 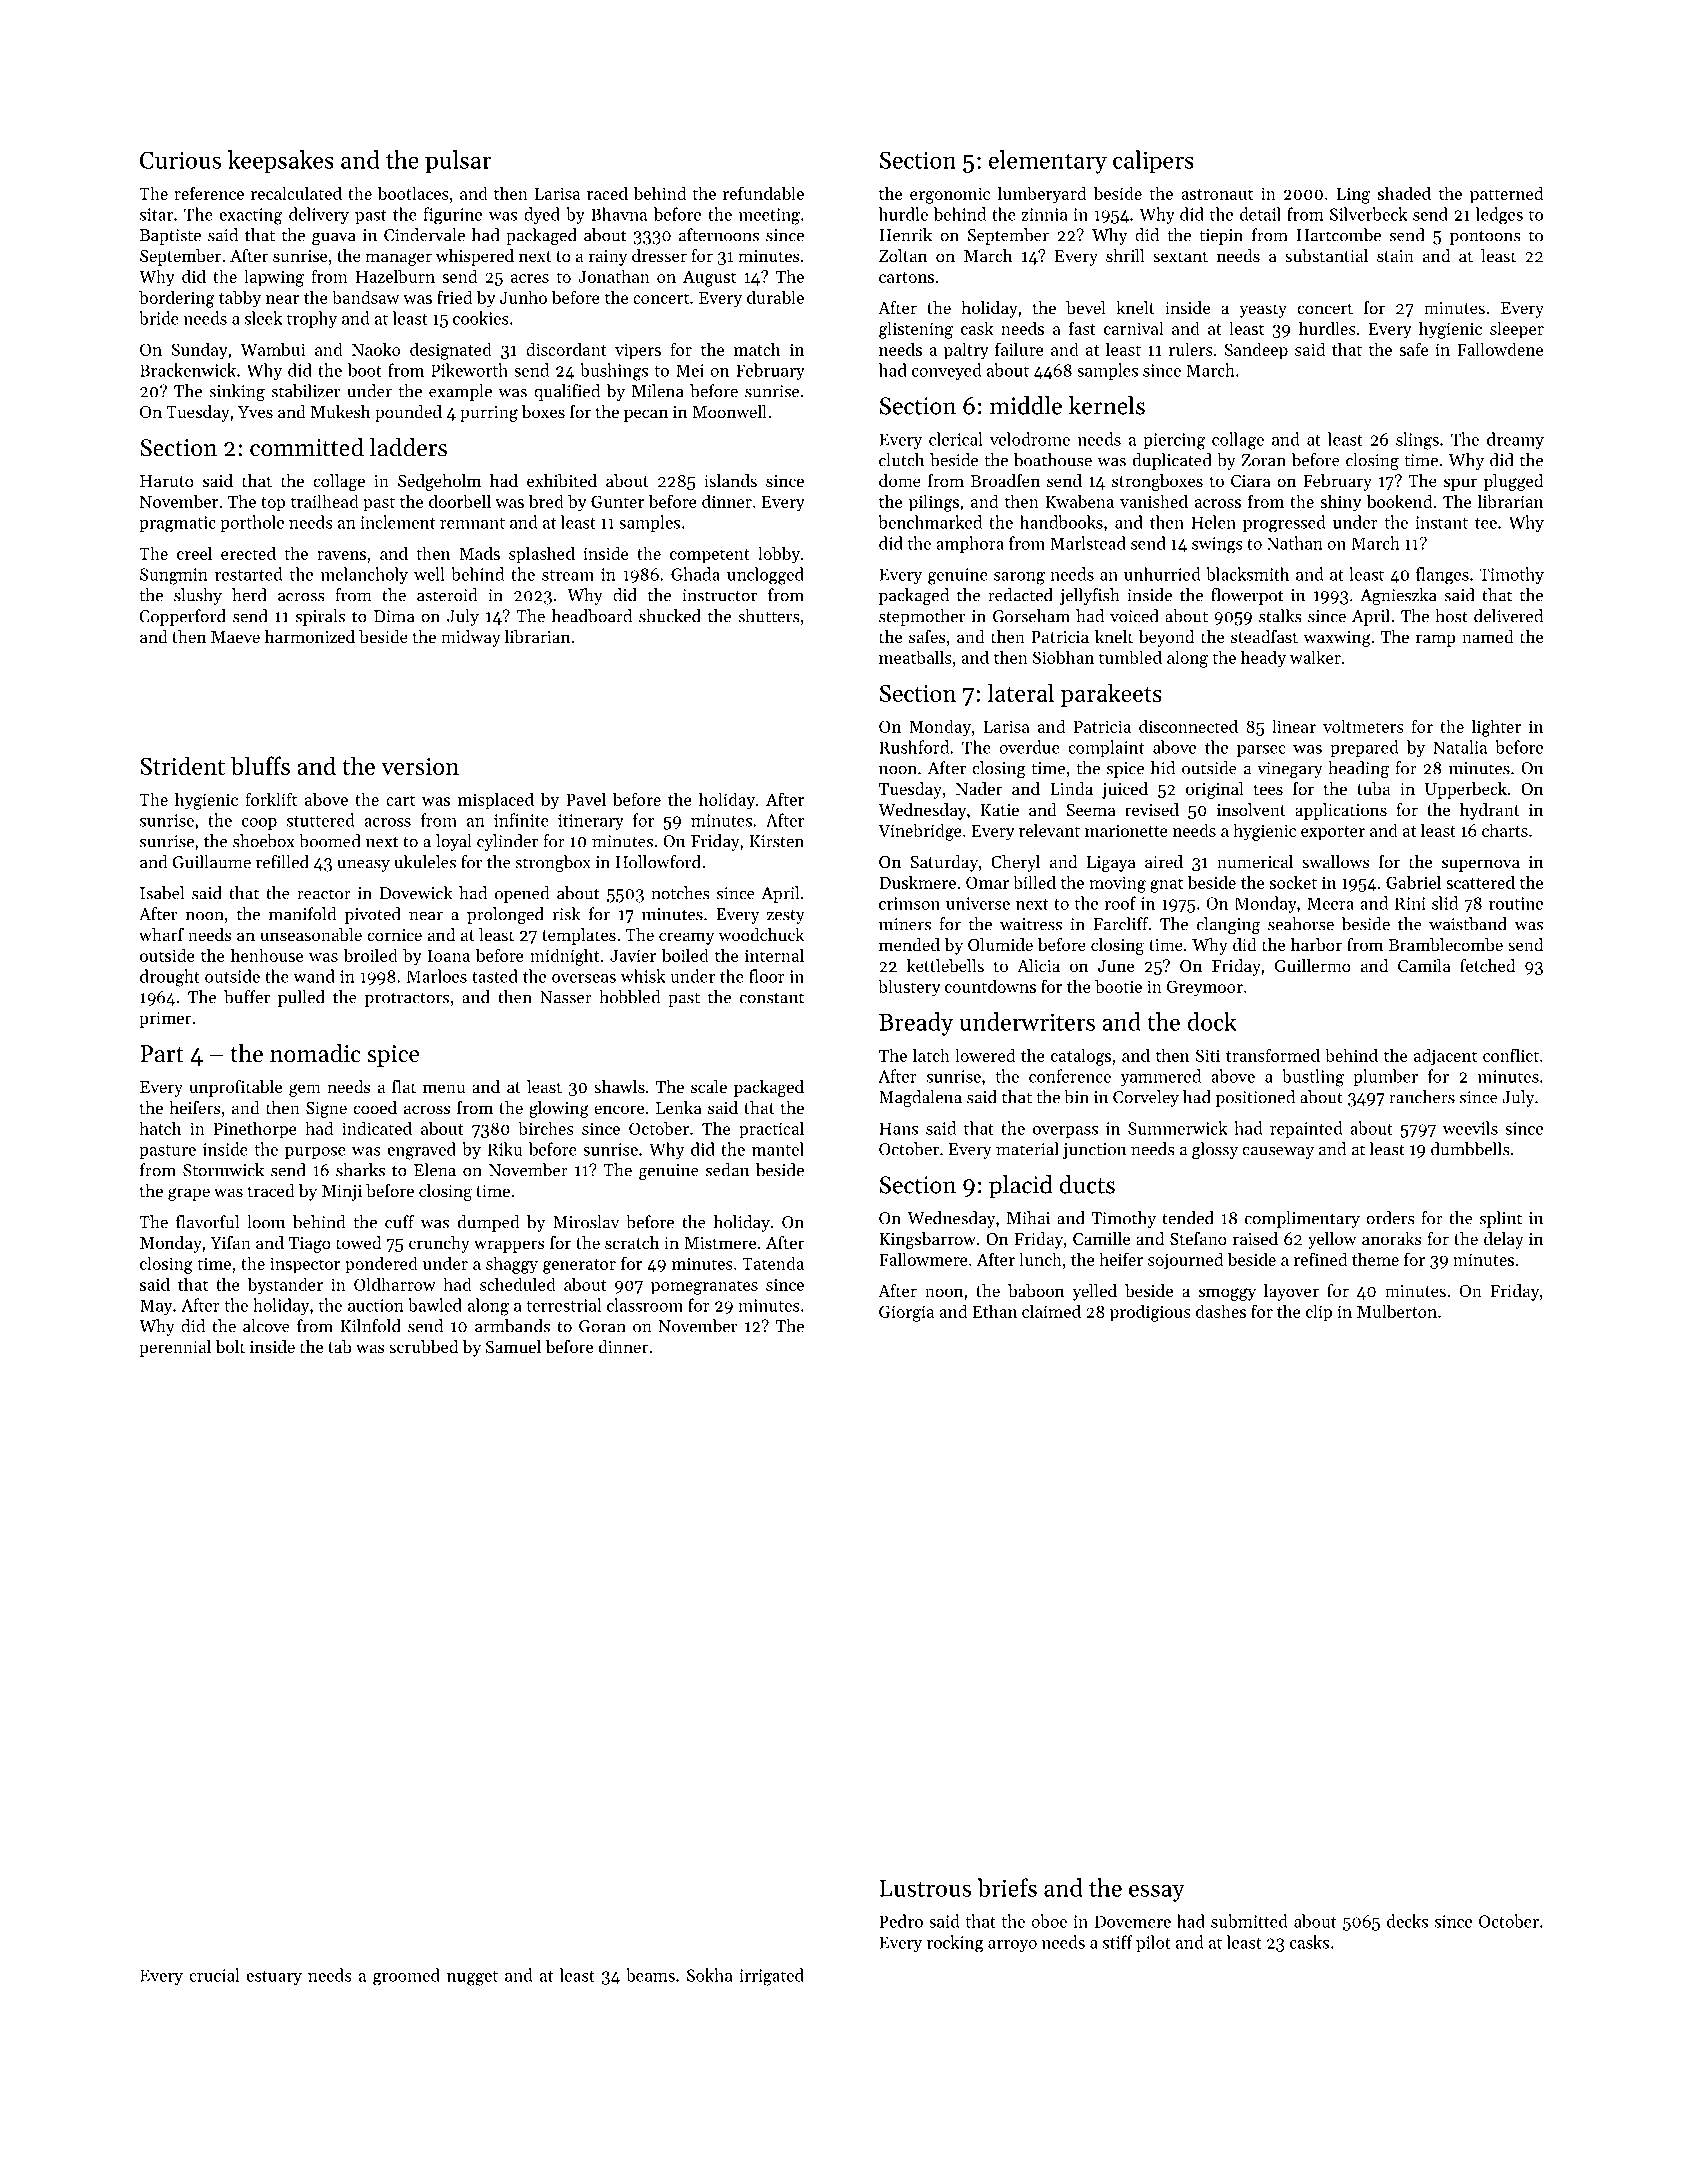 I want to click on broiled, so click(x=371, y=955).
